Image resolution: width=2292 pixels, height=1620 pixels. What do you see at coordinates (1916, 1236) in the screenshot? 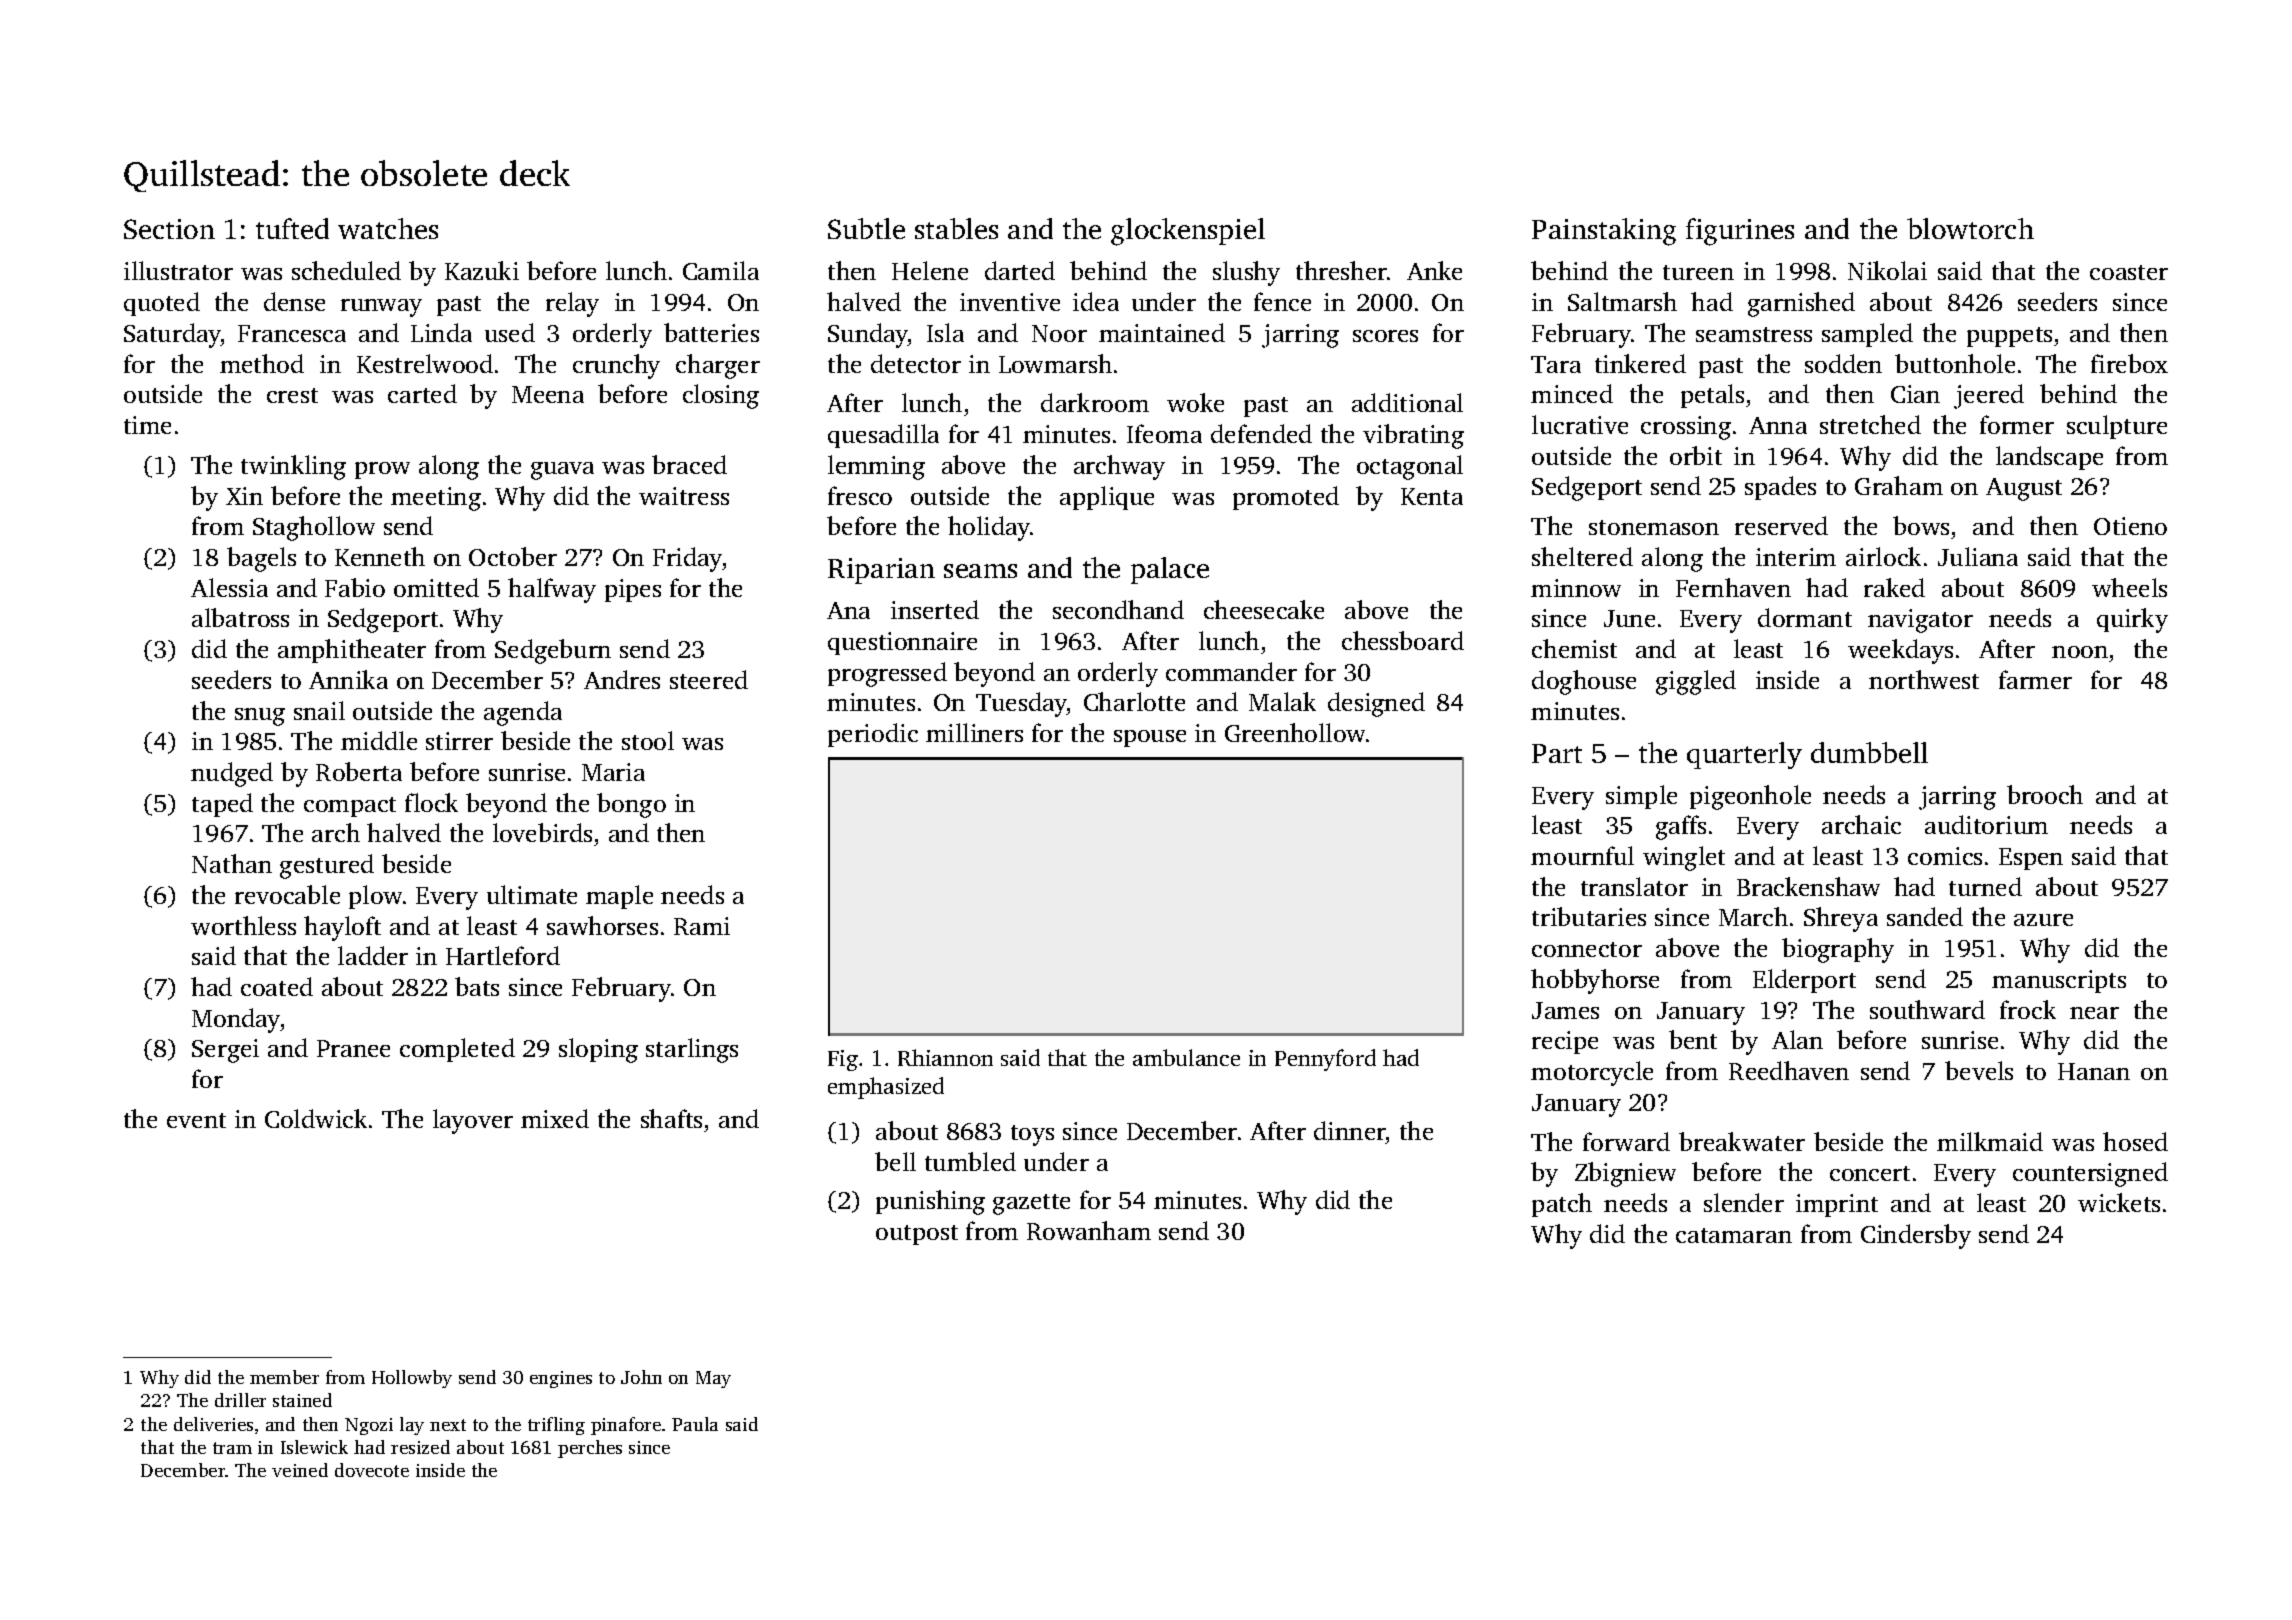
I see `Cindersby` at bounding box center [1916, 1236].
